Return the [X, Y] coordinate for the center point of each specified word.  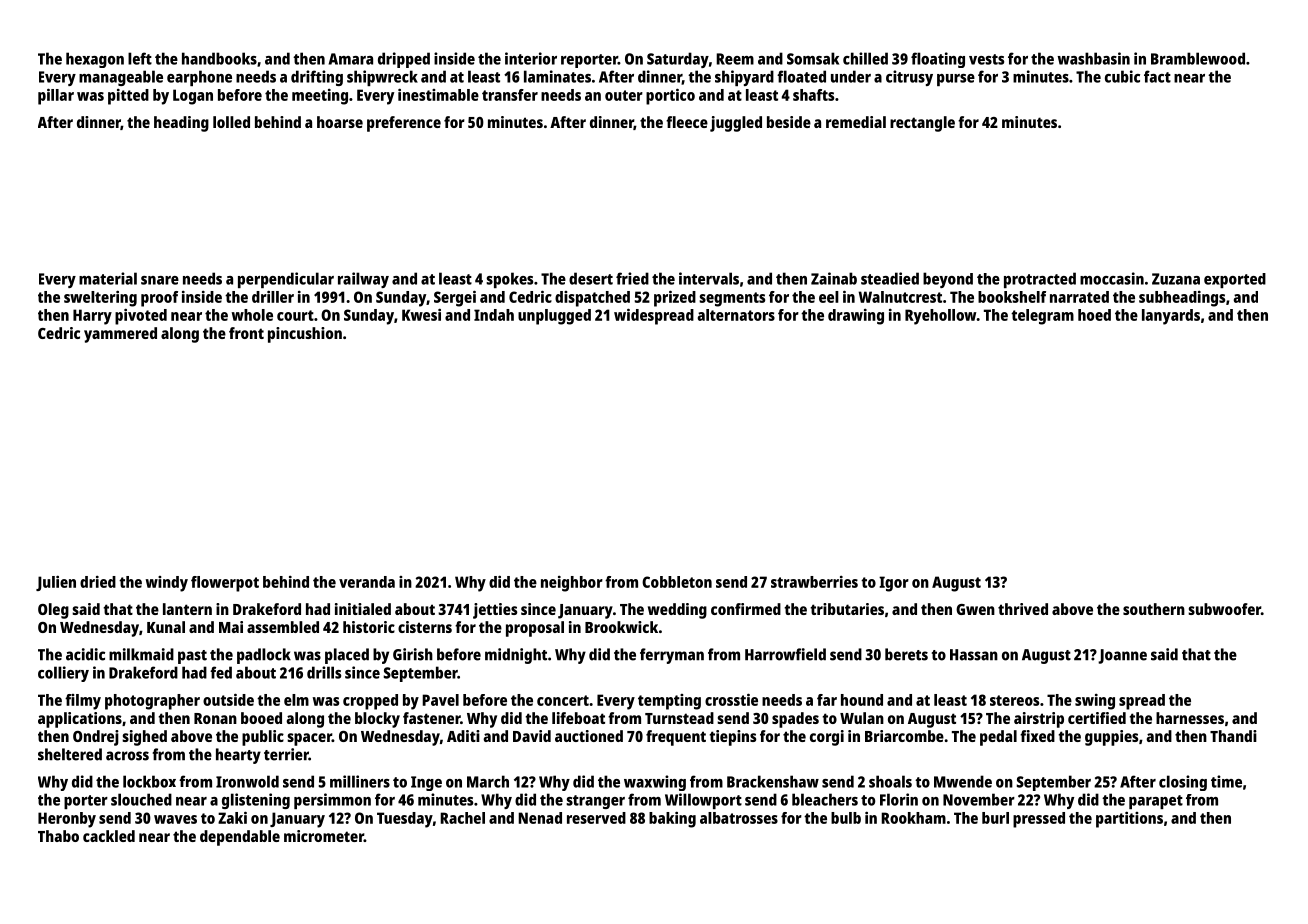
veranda [367, 582]
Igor [894, 584]
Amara [351, 59]
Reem [735, 59]
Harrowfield [785, 654]
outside [228, 699]
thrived [1023, 609]
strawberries [814, 582]
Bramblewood [1198, 58]
